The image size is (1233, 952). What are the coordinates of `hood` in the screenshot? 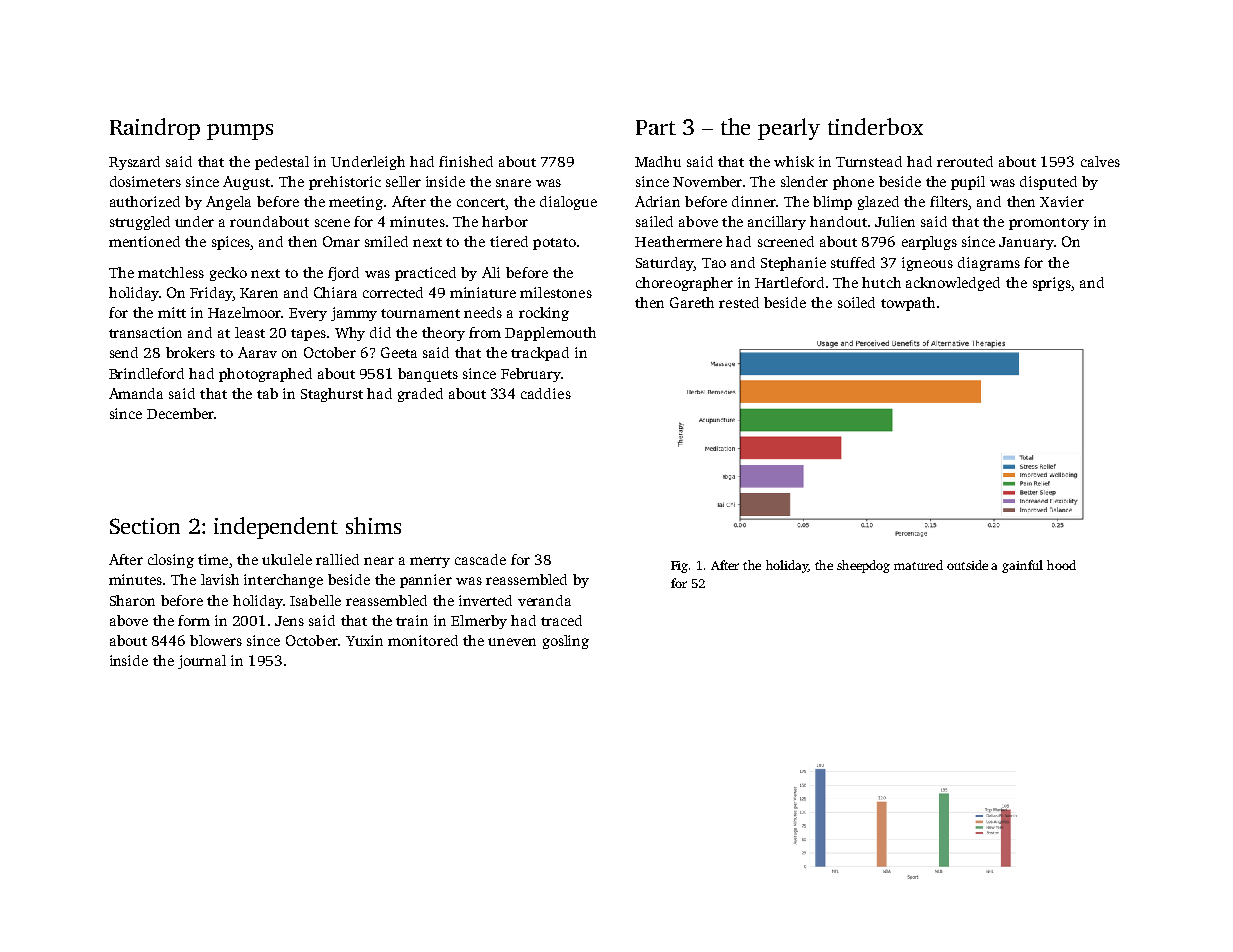 It's located at (1061, 565).
